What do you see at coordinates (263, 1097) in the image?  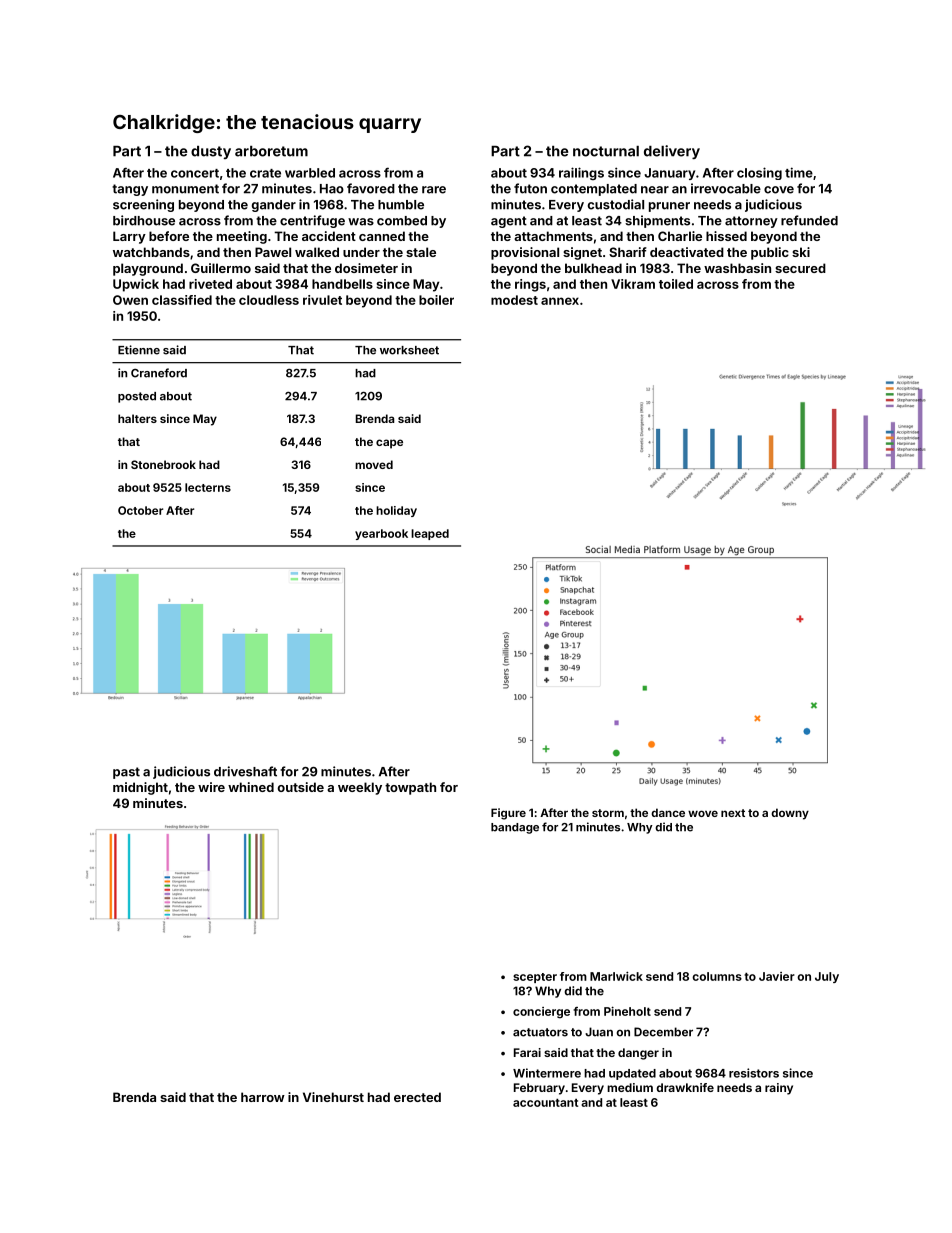 I see `harrow` at bounding box center [263, 1097].
